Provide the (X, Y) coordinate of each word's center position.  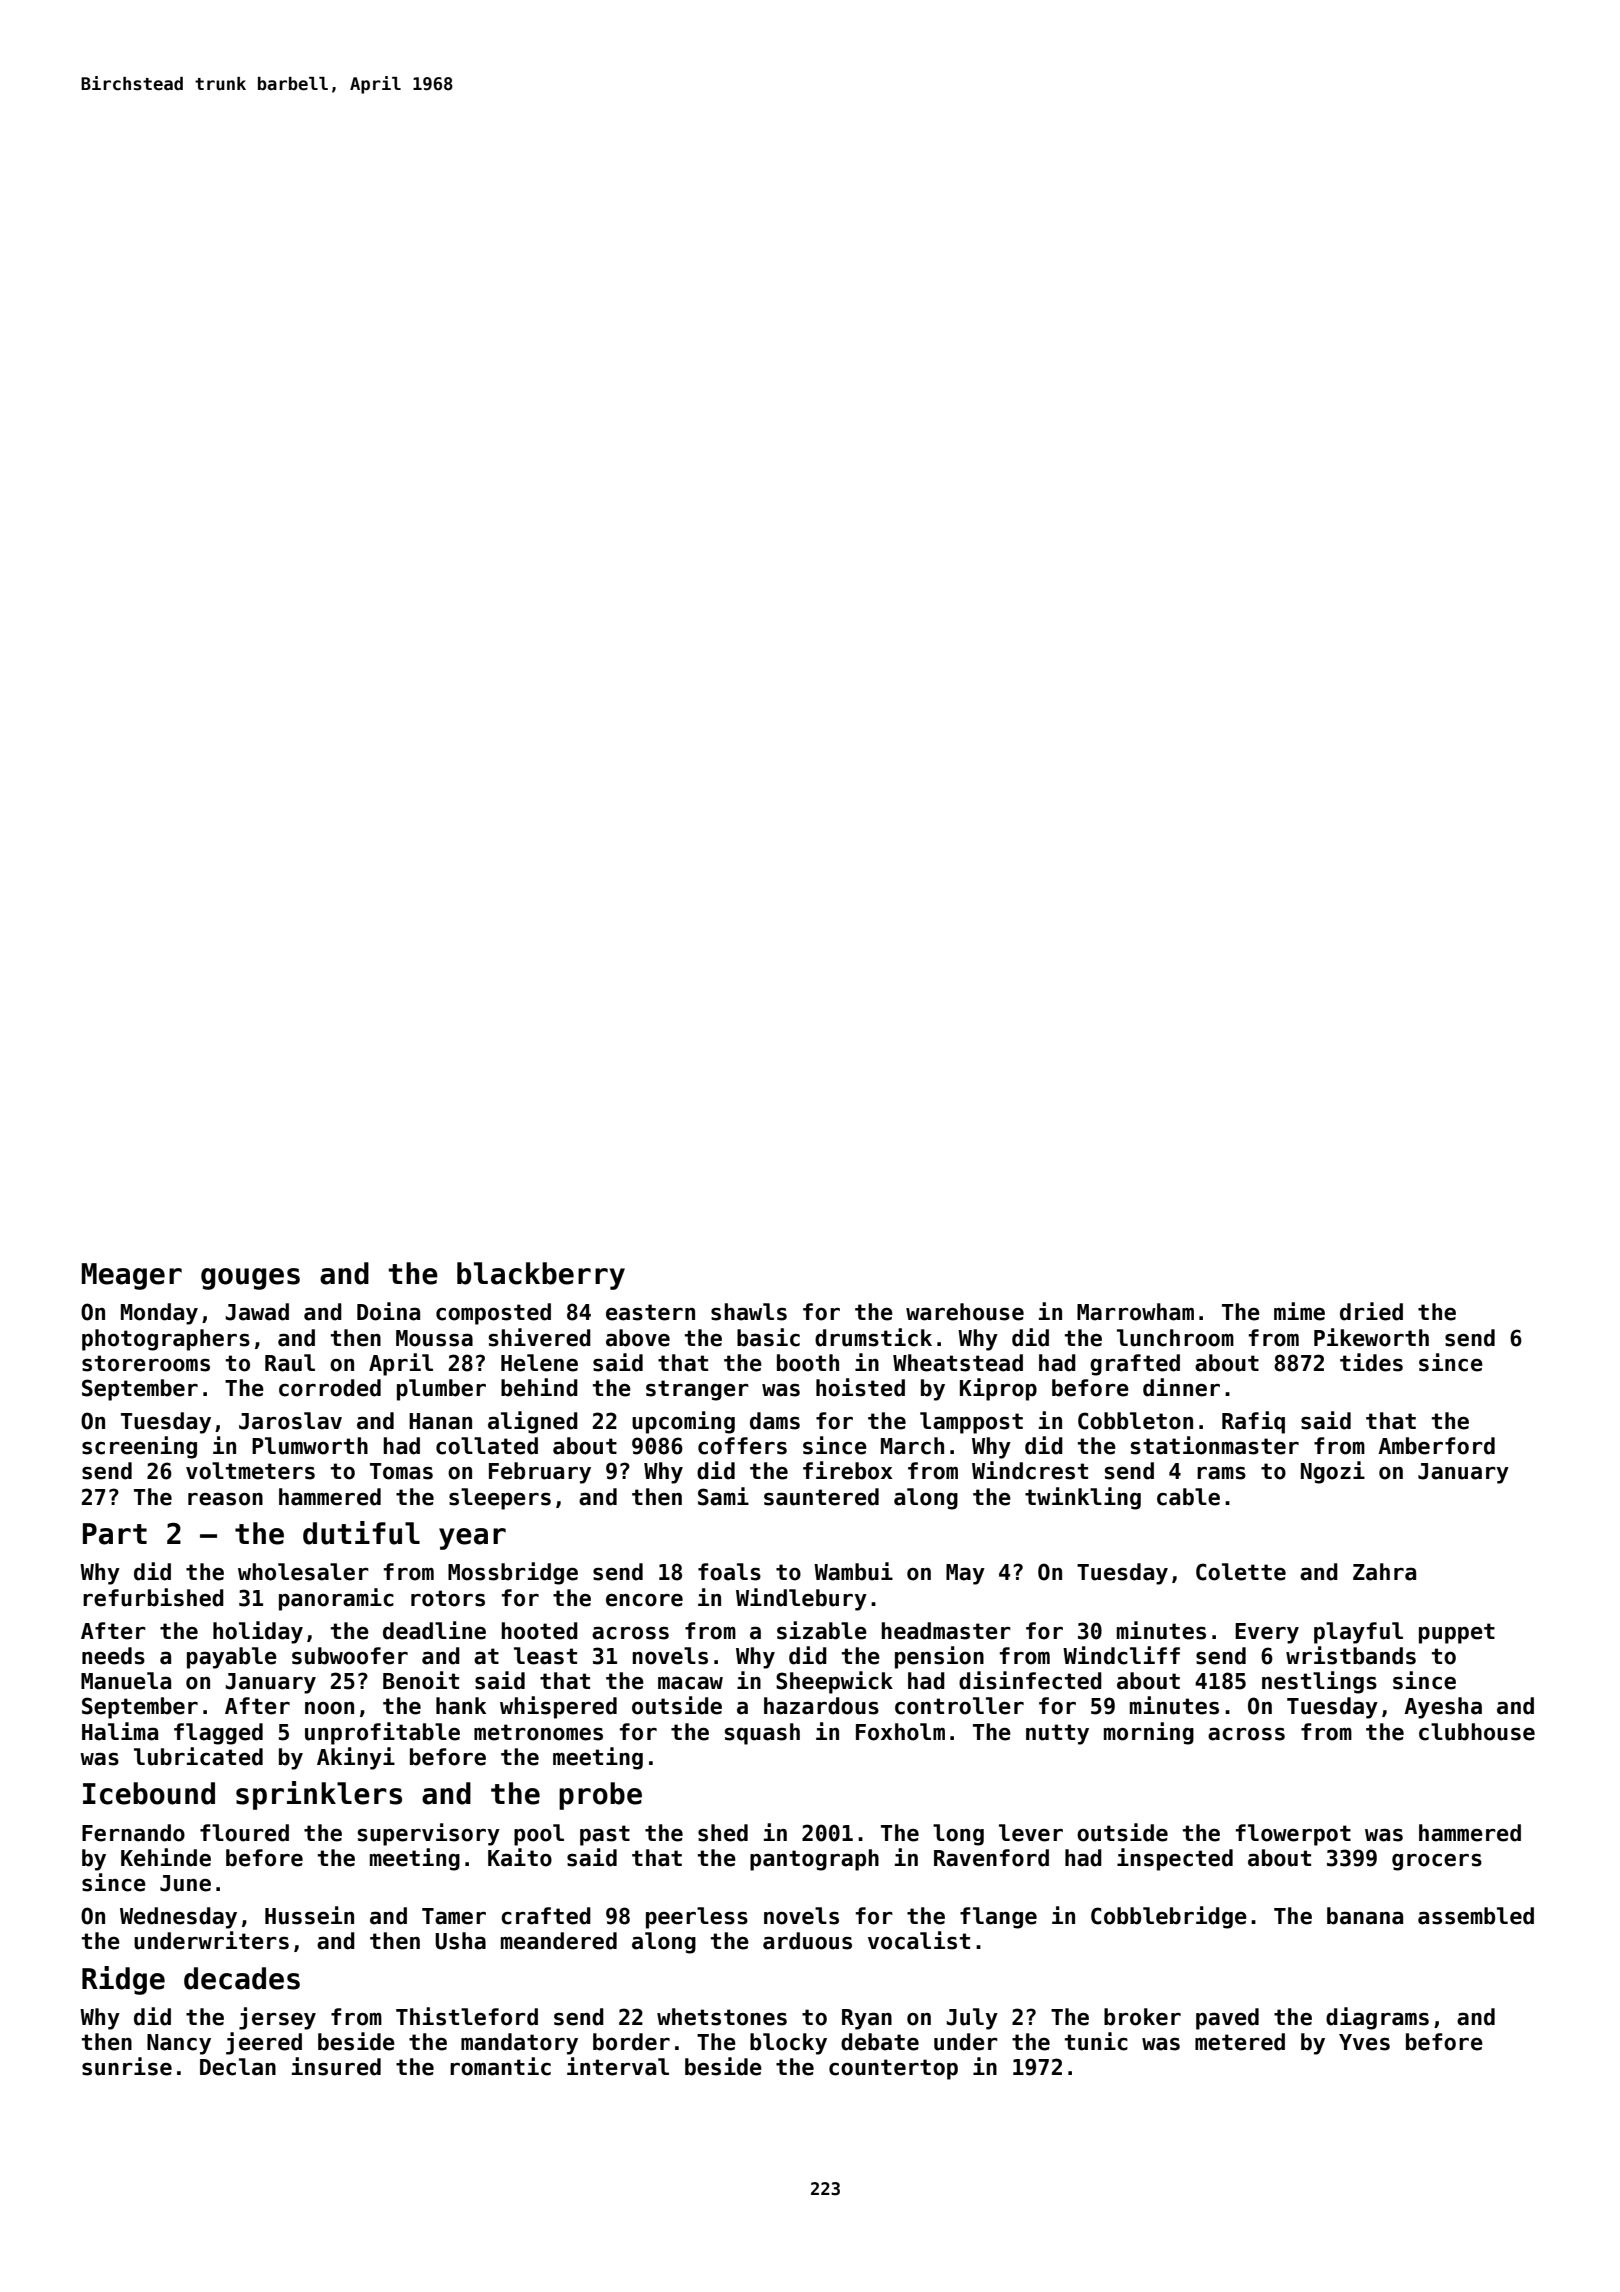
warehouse (965, 1312)
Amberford (1436, 1446)
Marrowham (1135, 1312)
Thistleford (467, 2016)
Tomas (401, 1471)
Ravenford (991, 1858)
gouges (250, 1279)
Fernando (133, 1833)
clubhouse (1477, 1732)
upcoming (683, 1422)
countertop (893, 2069)
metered (1240, 2042)
